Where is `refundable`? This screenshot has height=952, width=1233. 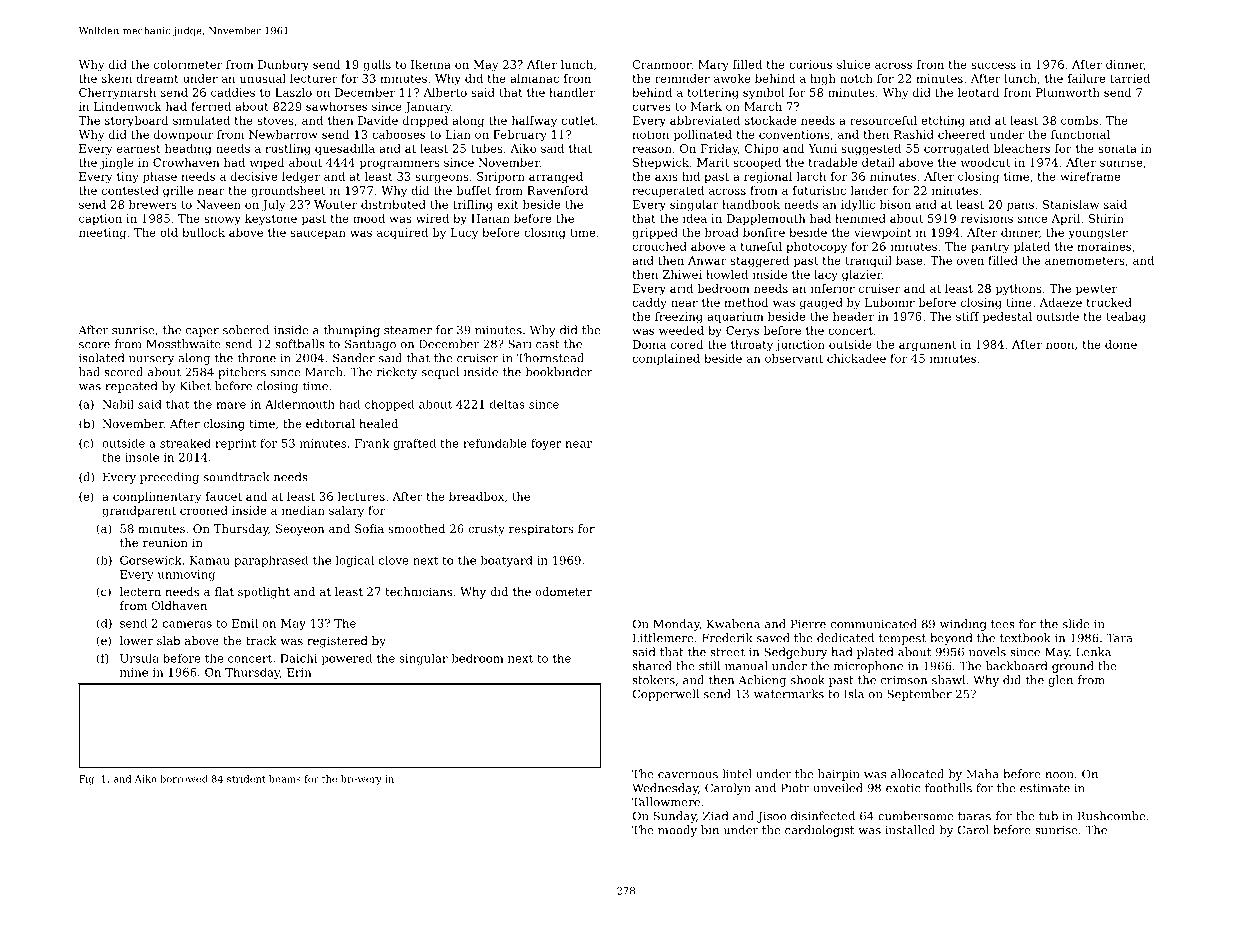
refundable is located at coordinates (495, 443).
